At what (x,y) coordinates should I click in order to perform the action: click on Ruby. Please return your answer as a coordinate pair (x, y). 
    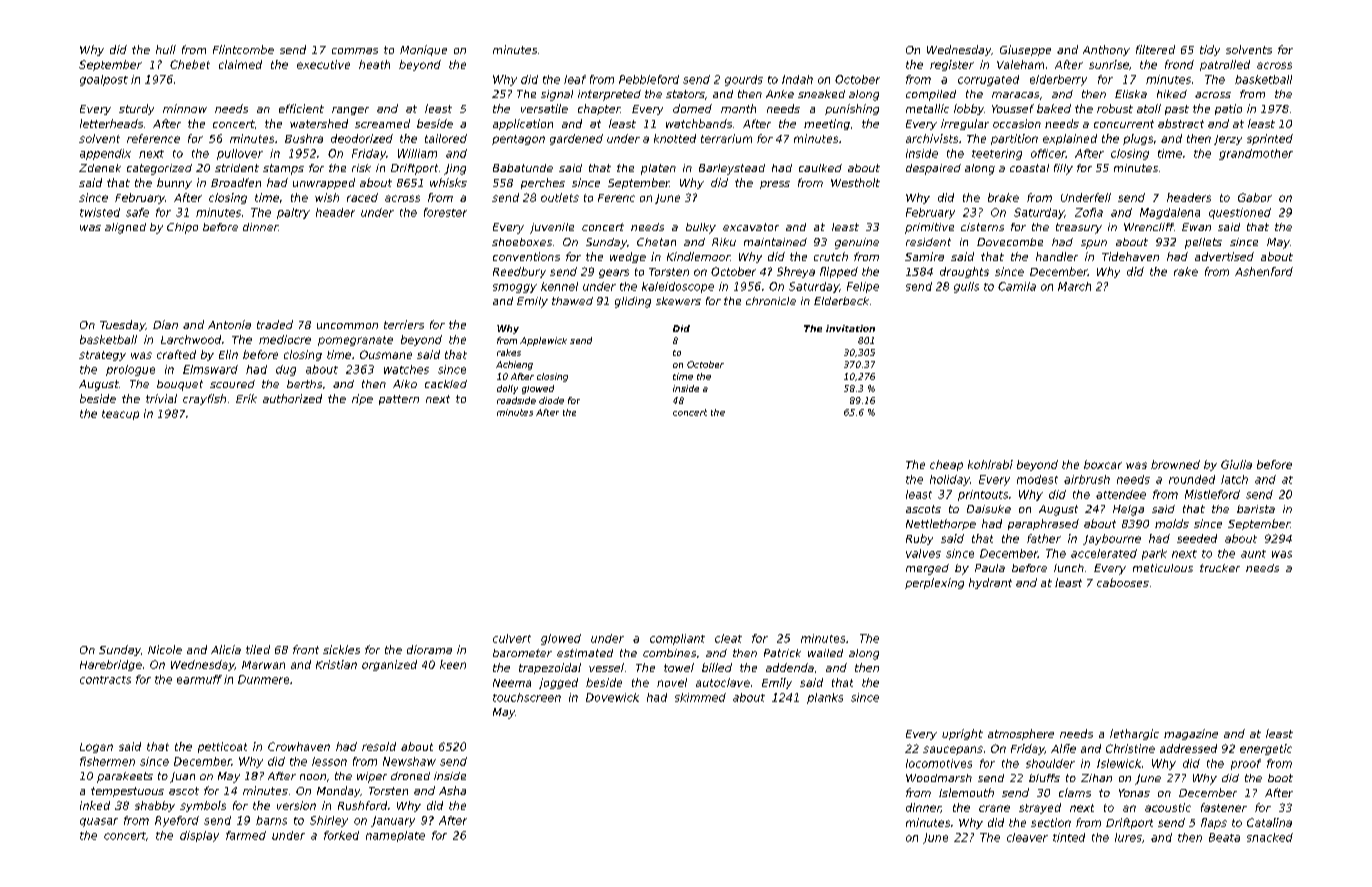
    Looking at the image, I should click on (919, 539).
